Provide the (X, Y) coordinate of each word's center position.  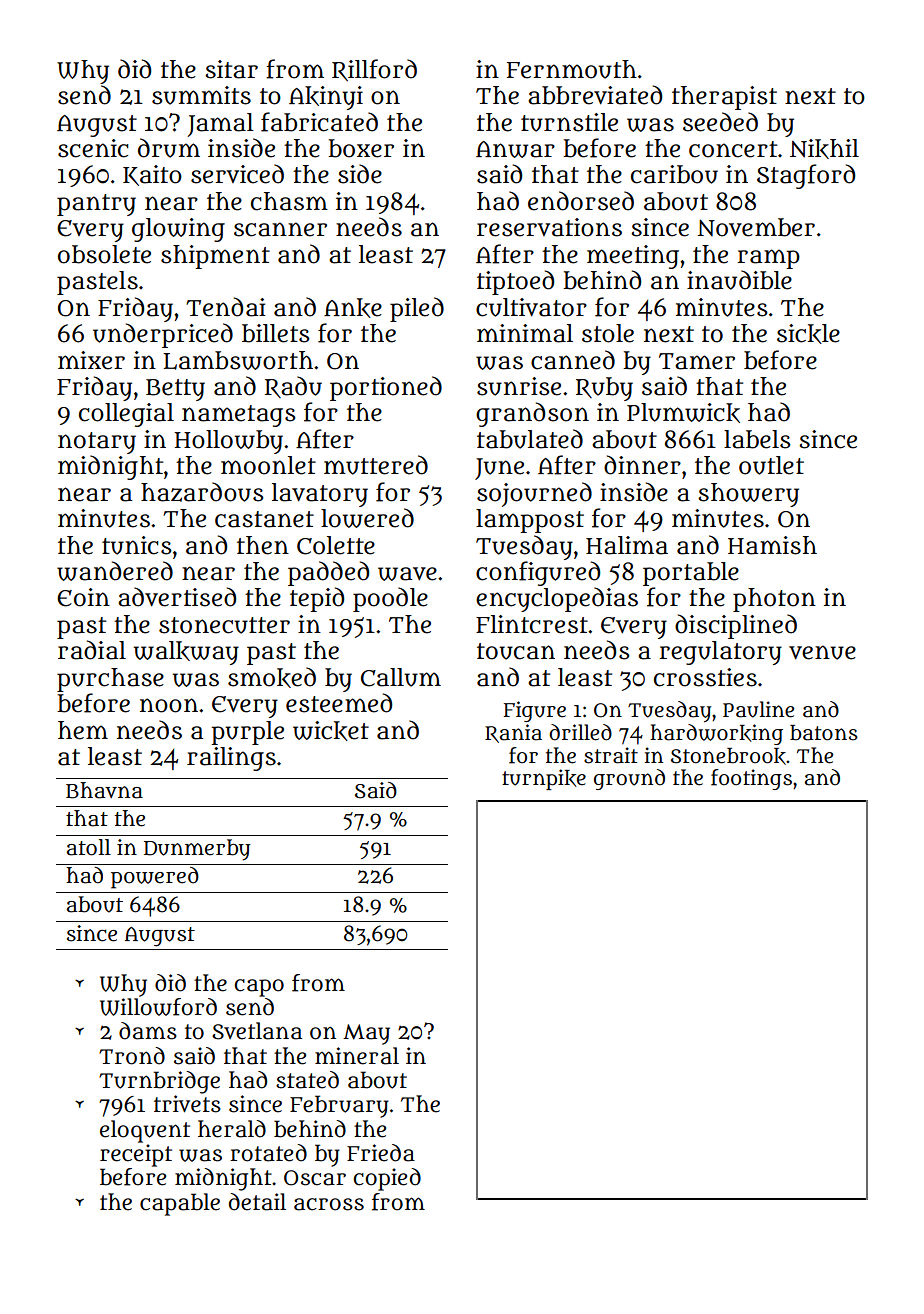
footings (751, 779)
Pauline (758, 709)
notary (97, 443)
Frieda (381, 1153)
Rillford (374, 70)
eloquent (145, 1131)
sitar (231, 69)
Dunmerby (197, 850)
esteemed (339, 703)
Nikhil (824, 149)
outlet (771, 465)
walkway (186, 653)
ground (629, 779)
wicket (331, 731)
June (499, 469)
